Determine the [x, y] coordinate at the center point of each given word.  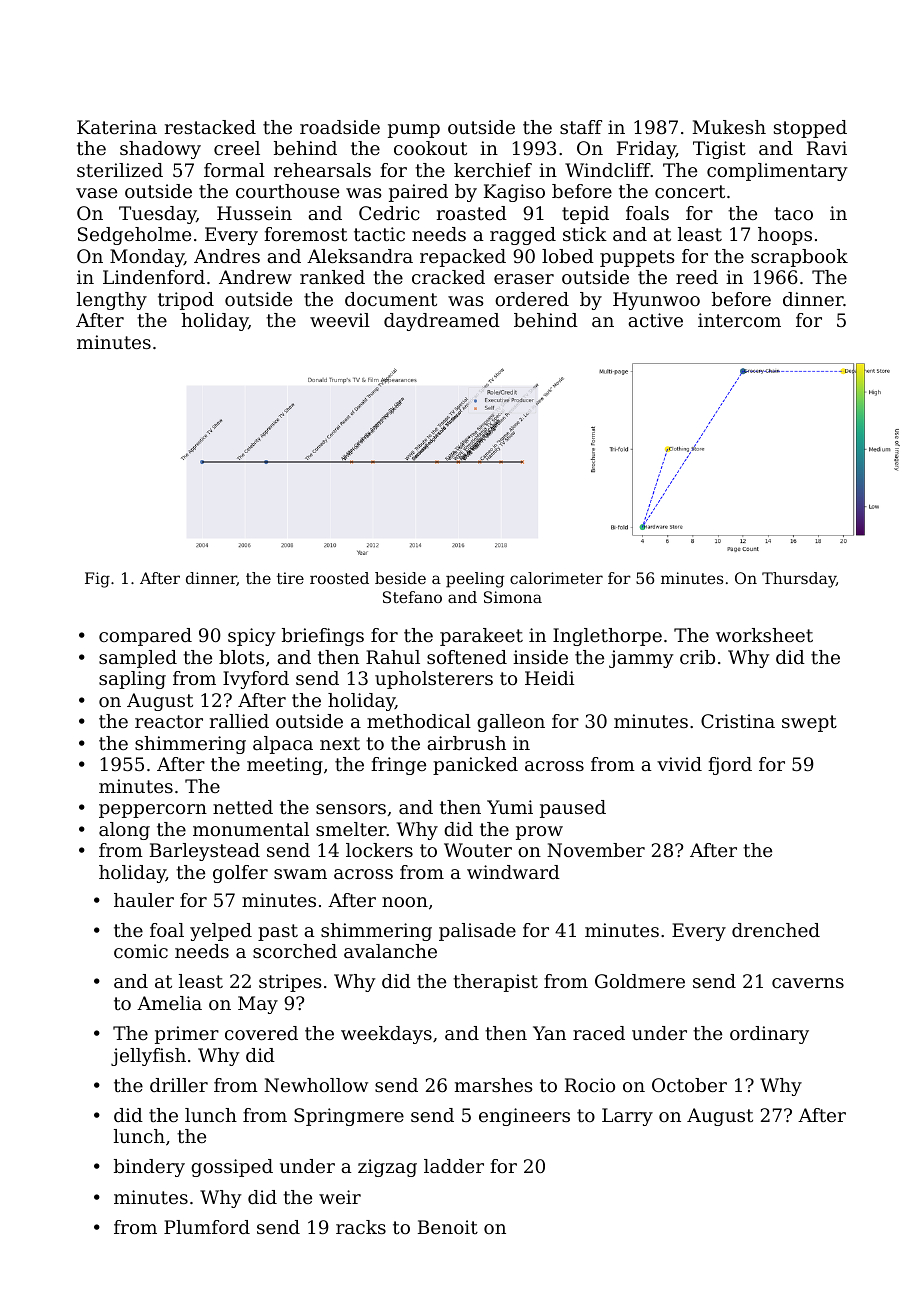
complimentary [777, 172]
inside [540, 657]
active [655, 320]
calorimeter [556, 578]
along [124, 831]
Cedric [389, 213]
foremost [305, 234]
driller [179, 1085]
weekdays [386, 1035]
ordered [532, 299]
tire [290, 578]
